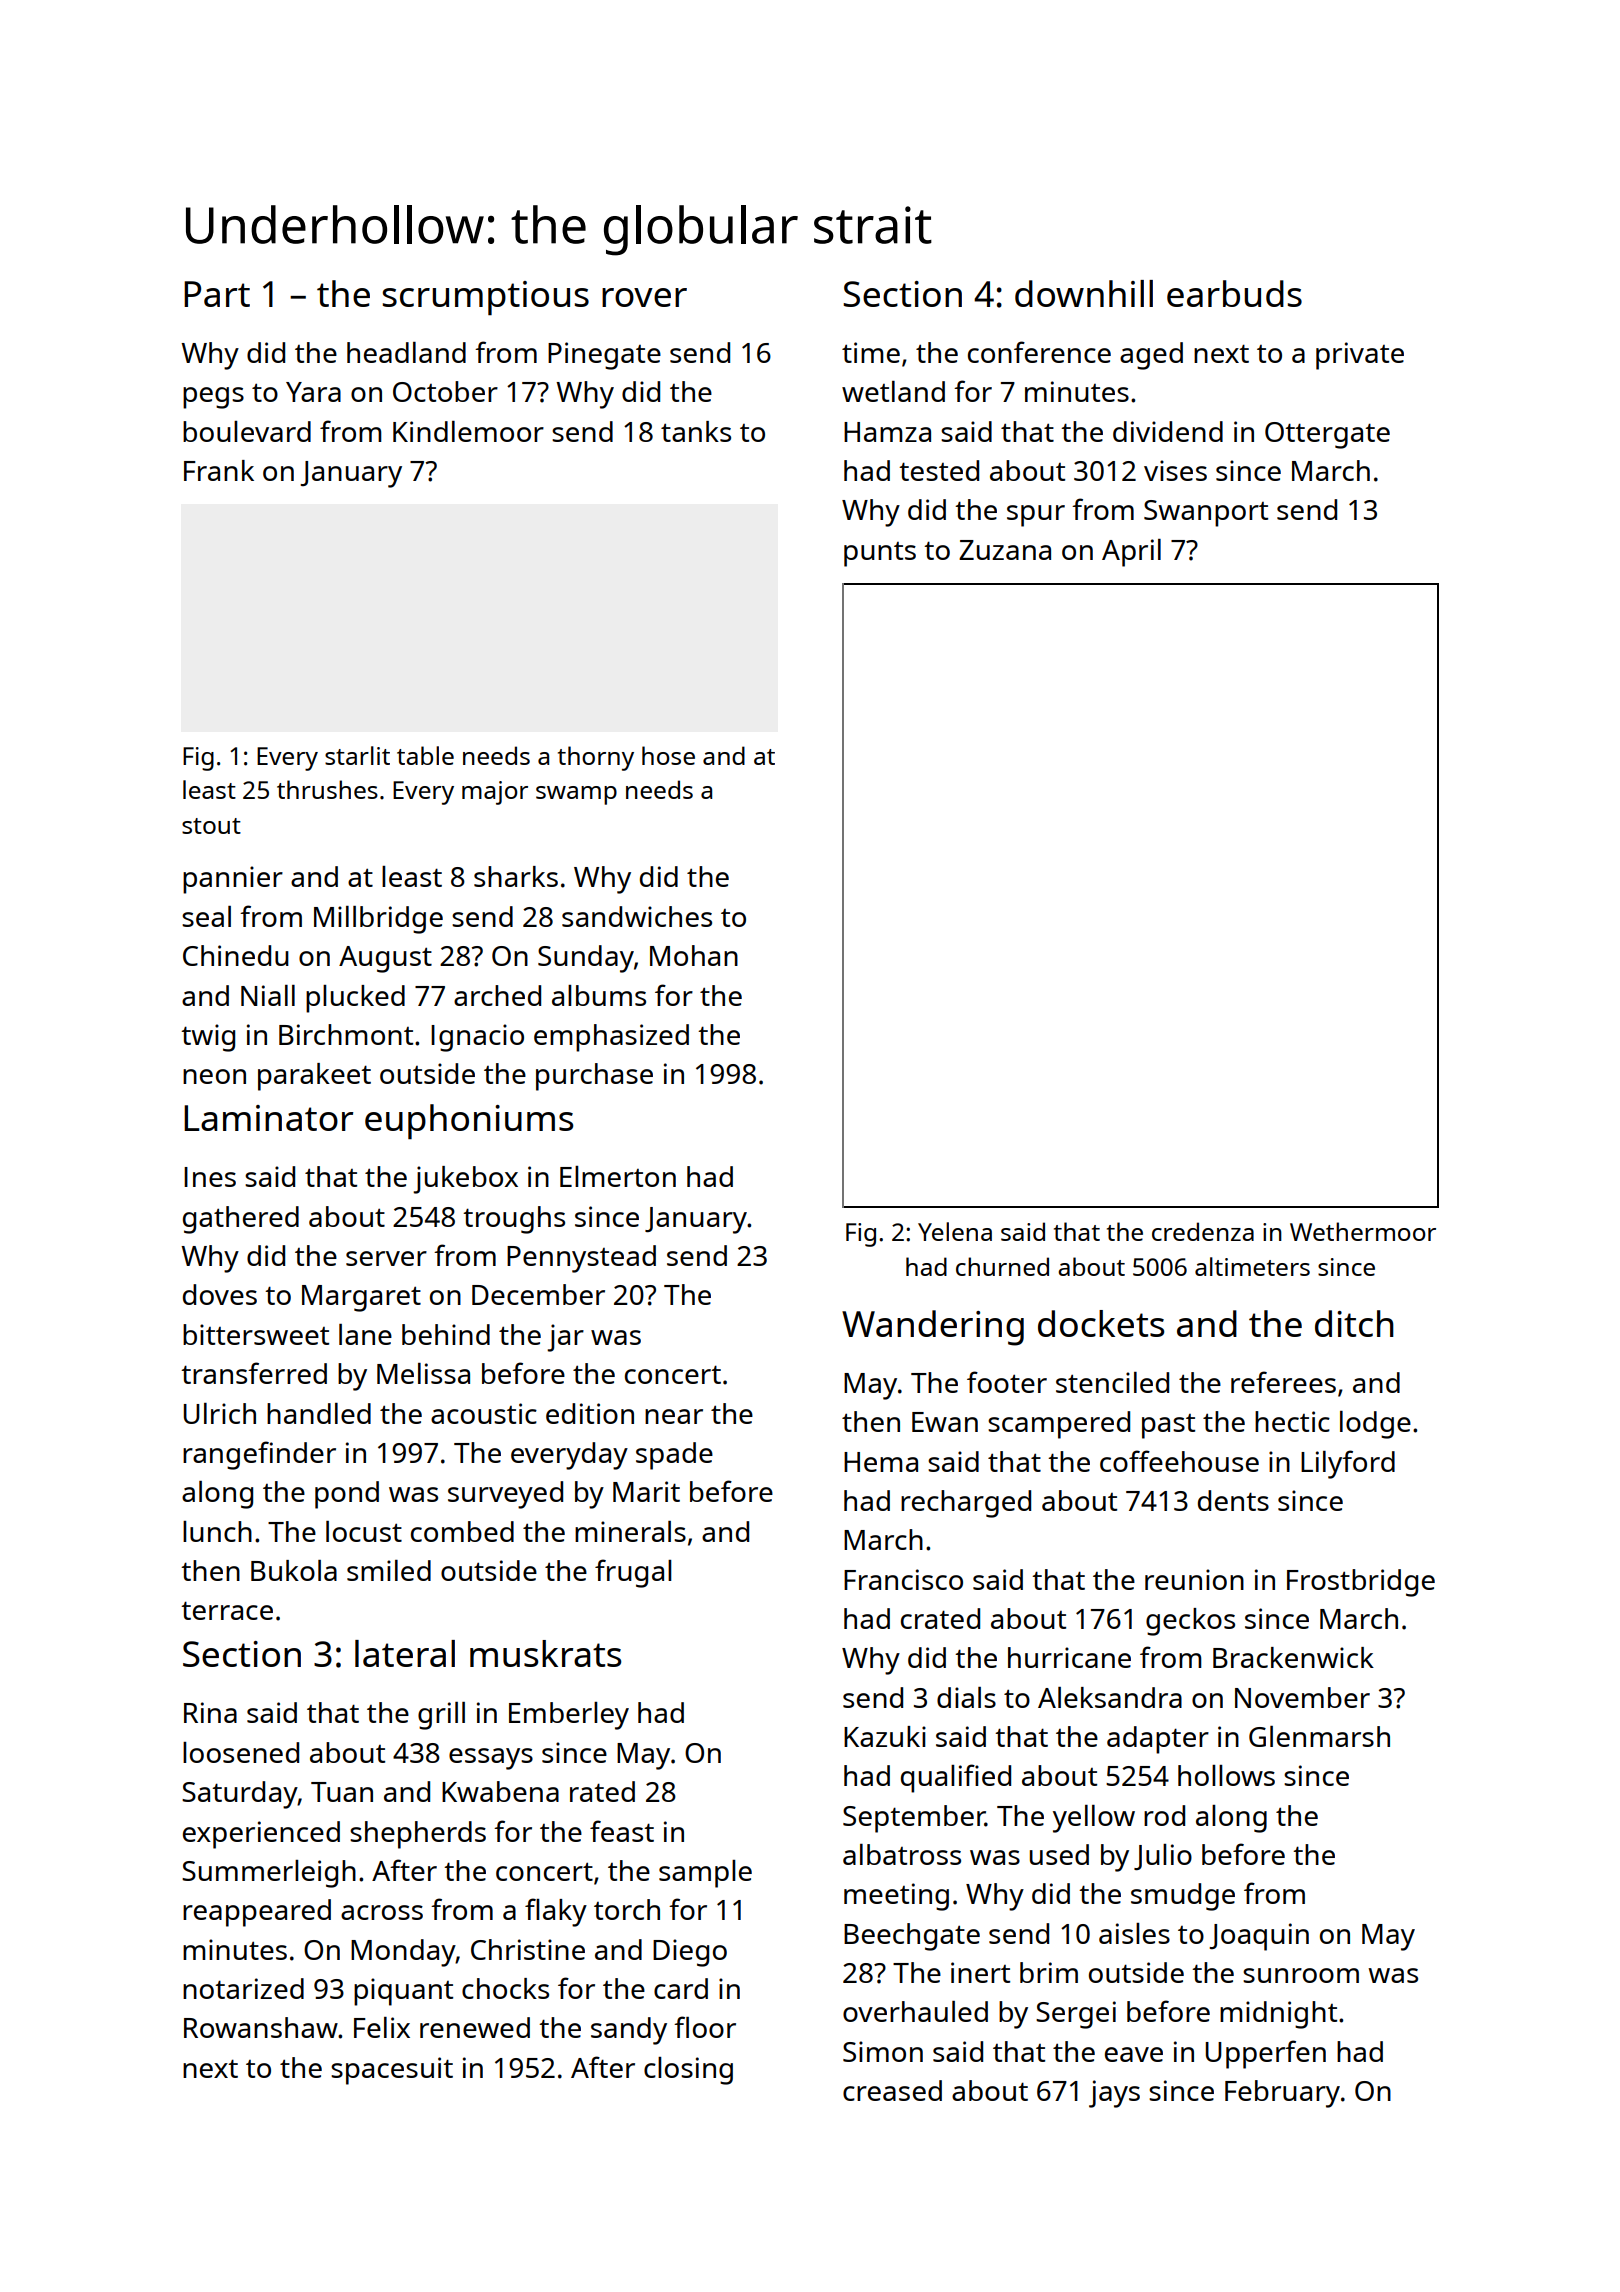 The image size is (1620, 2292). I want to click on spacesuit, so click(392, 2071).
